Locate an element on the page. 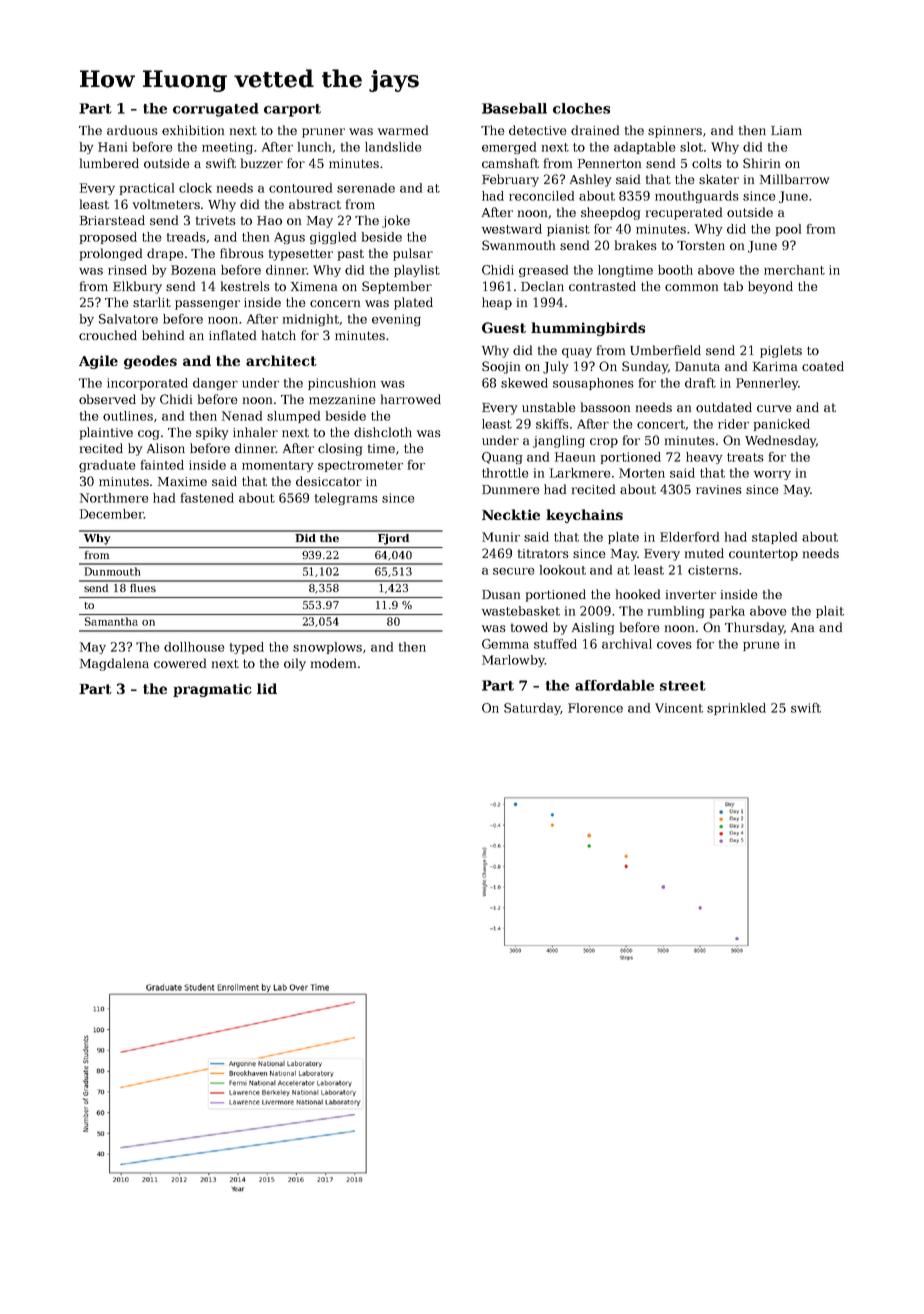 Image resolution: width=924 pixels, height=1314 pixels. Liam is located at coordinates (786, 130).
